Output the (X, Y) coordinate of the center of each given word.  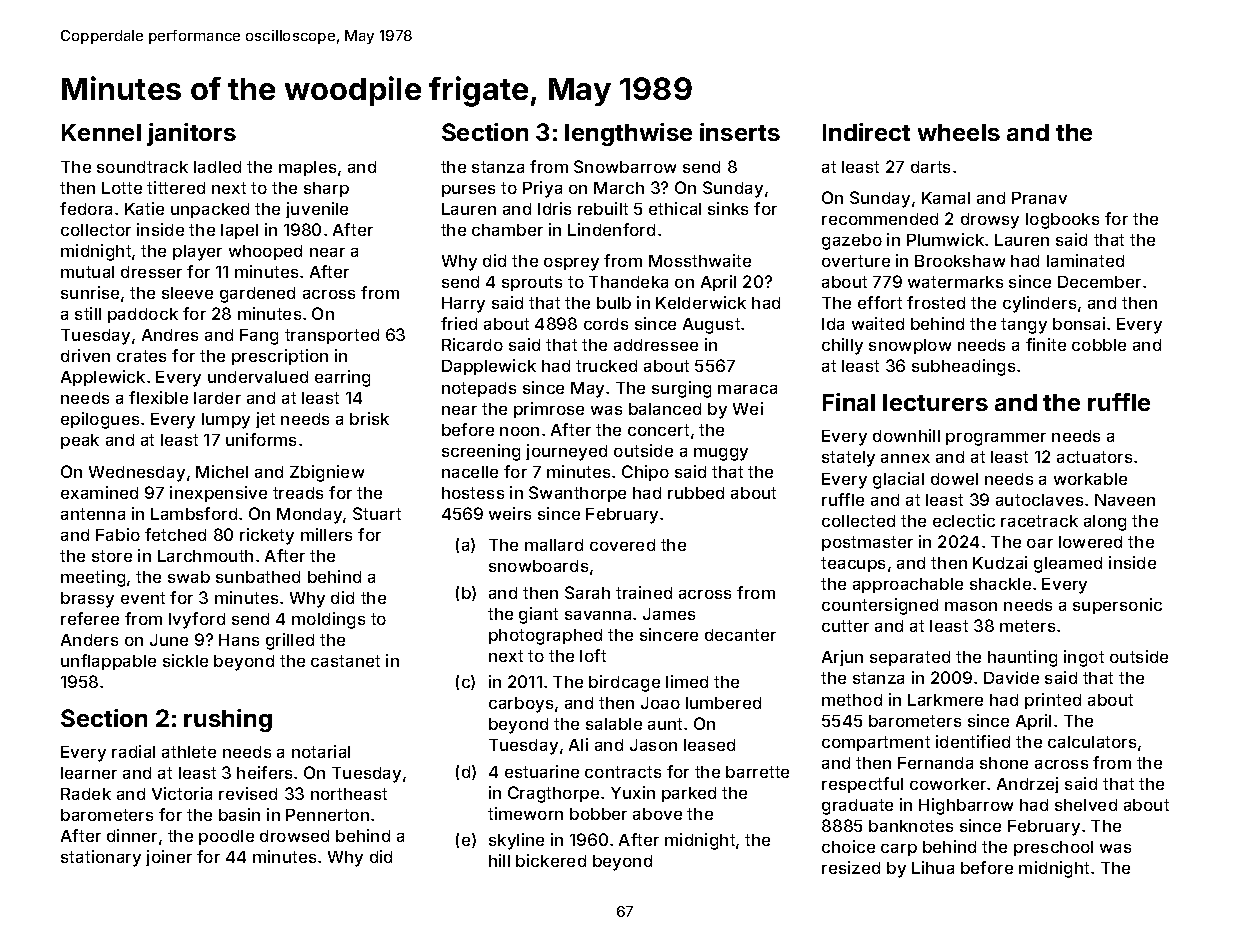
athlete (189, 752)
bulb (614, 303)
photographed (545, 637)
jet (265, 420)
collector (96, 230)
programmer (996, 439)
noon (519, 431)
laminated (1085, 260)
